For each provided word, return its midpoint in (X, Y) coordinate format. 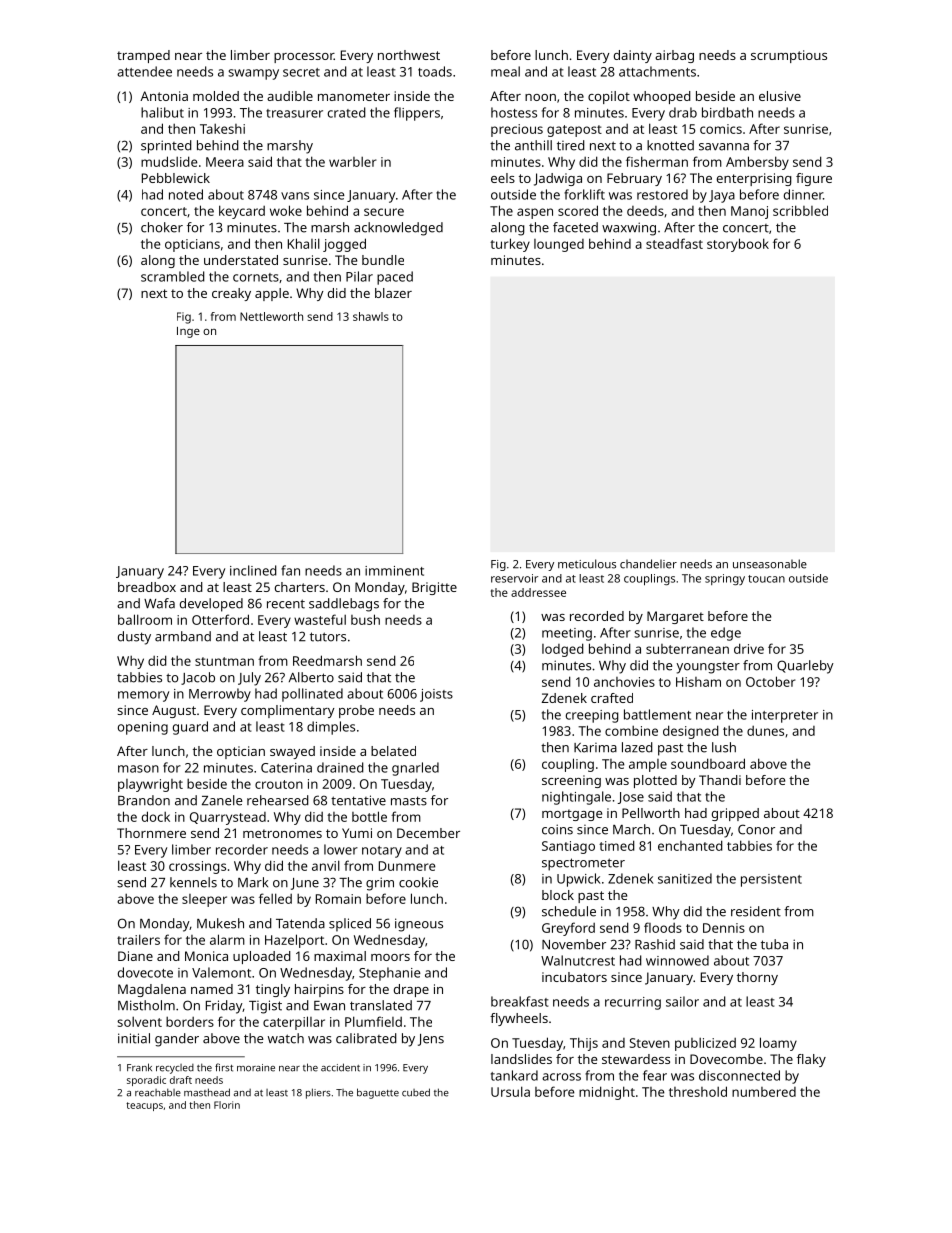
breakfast (520, 1001)
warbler (353, 162)
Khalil (304, 243)
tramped (143, 56)
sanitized (685, 878)
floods (663, 927)
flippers (417, 114)
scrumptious (789, 56)
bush (365, 619)
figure (814, 179)
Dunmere (407, 866)
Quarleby (805, 667)
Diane (135, 956)
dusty (134, 638)
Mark (253, 882)
